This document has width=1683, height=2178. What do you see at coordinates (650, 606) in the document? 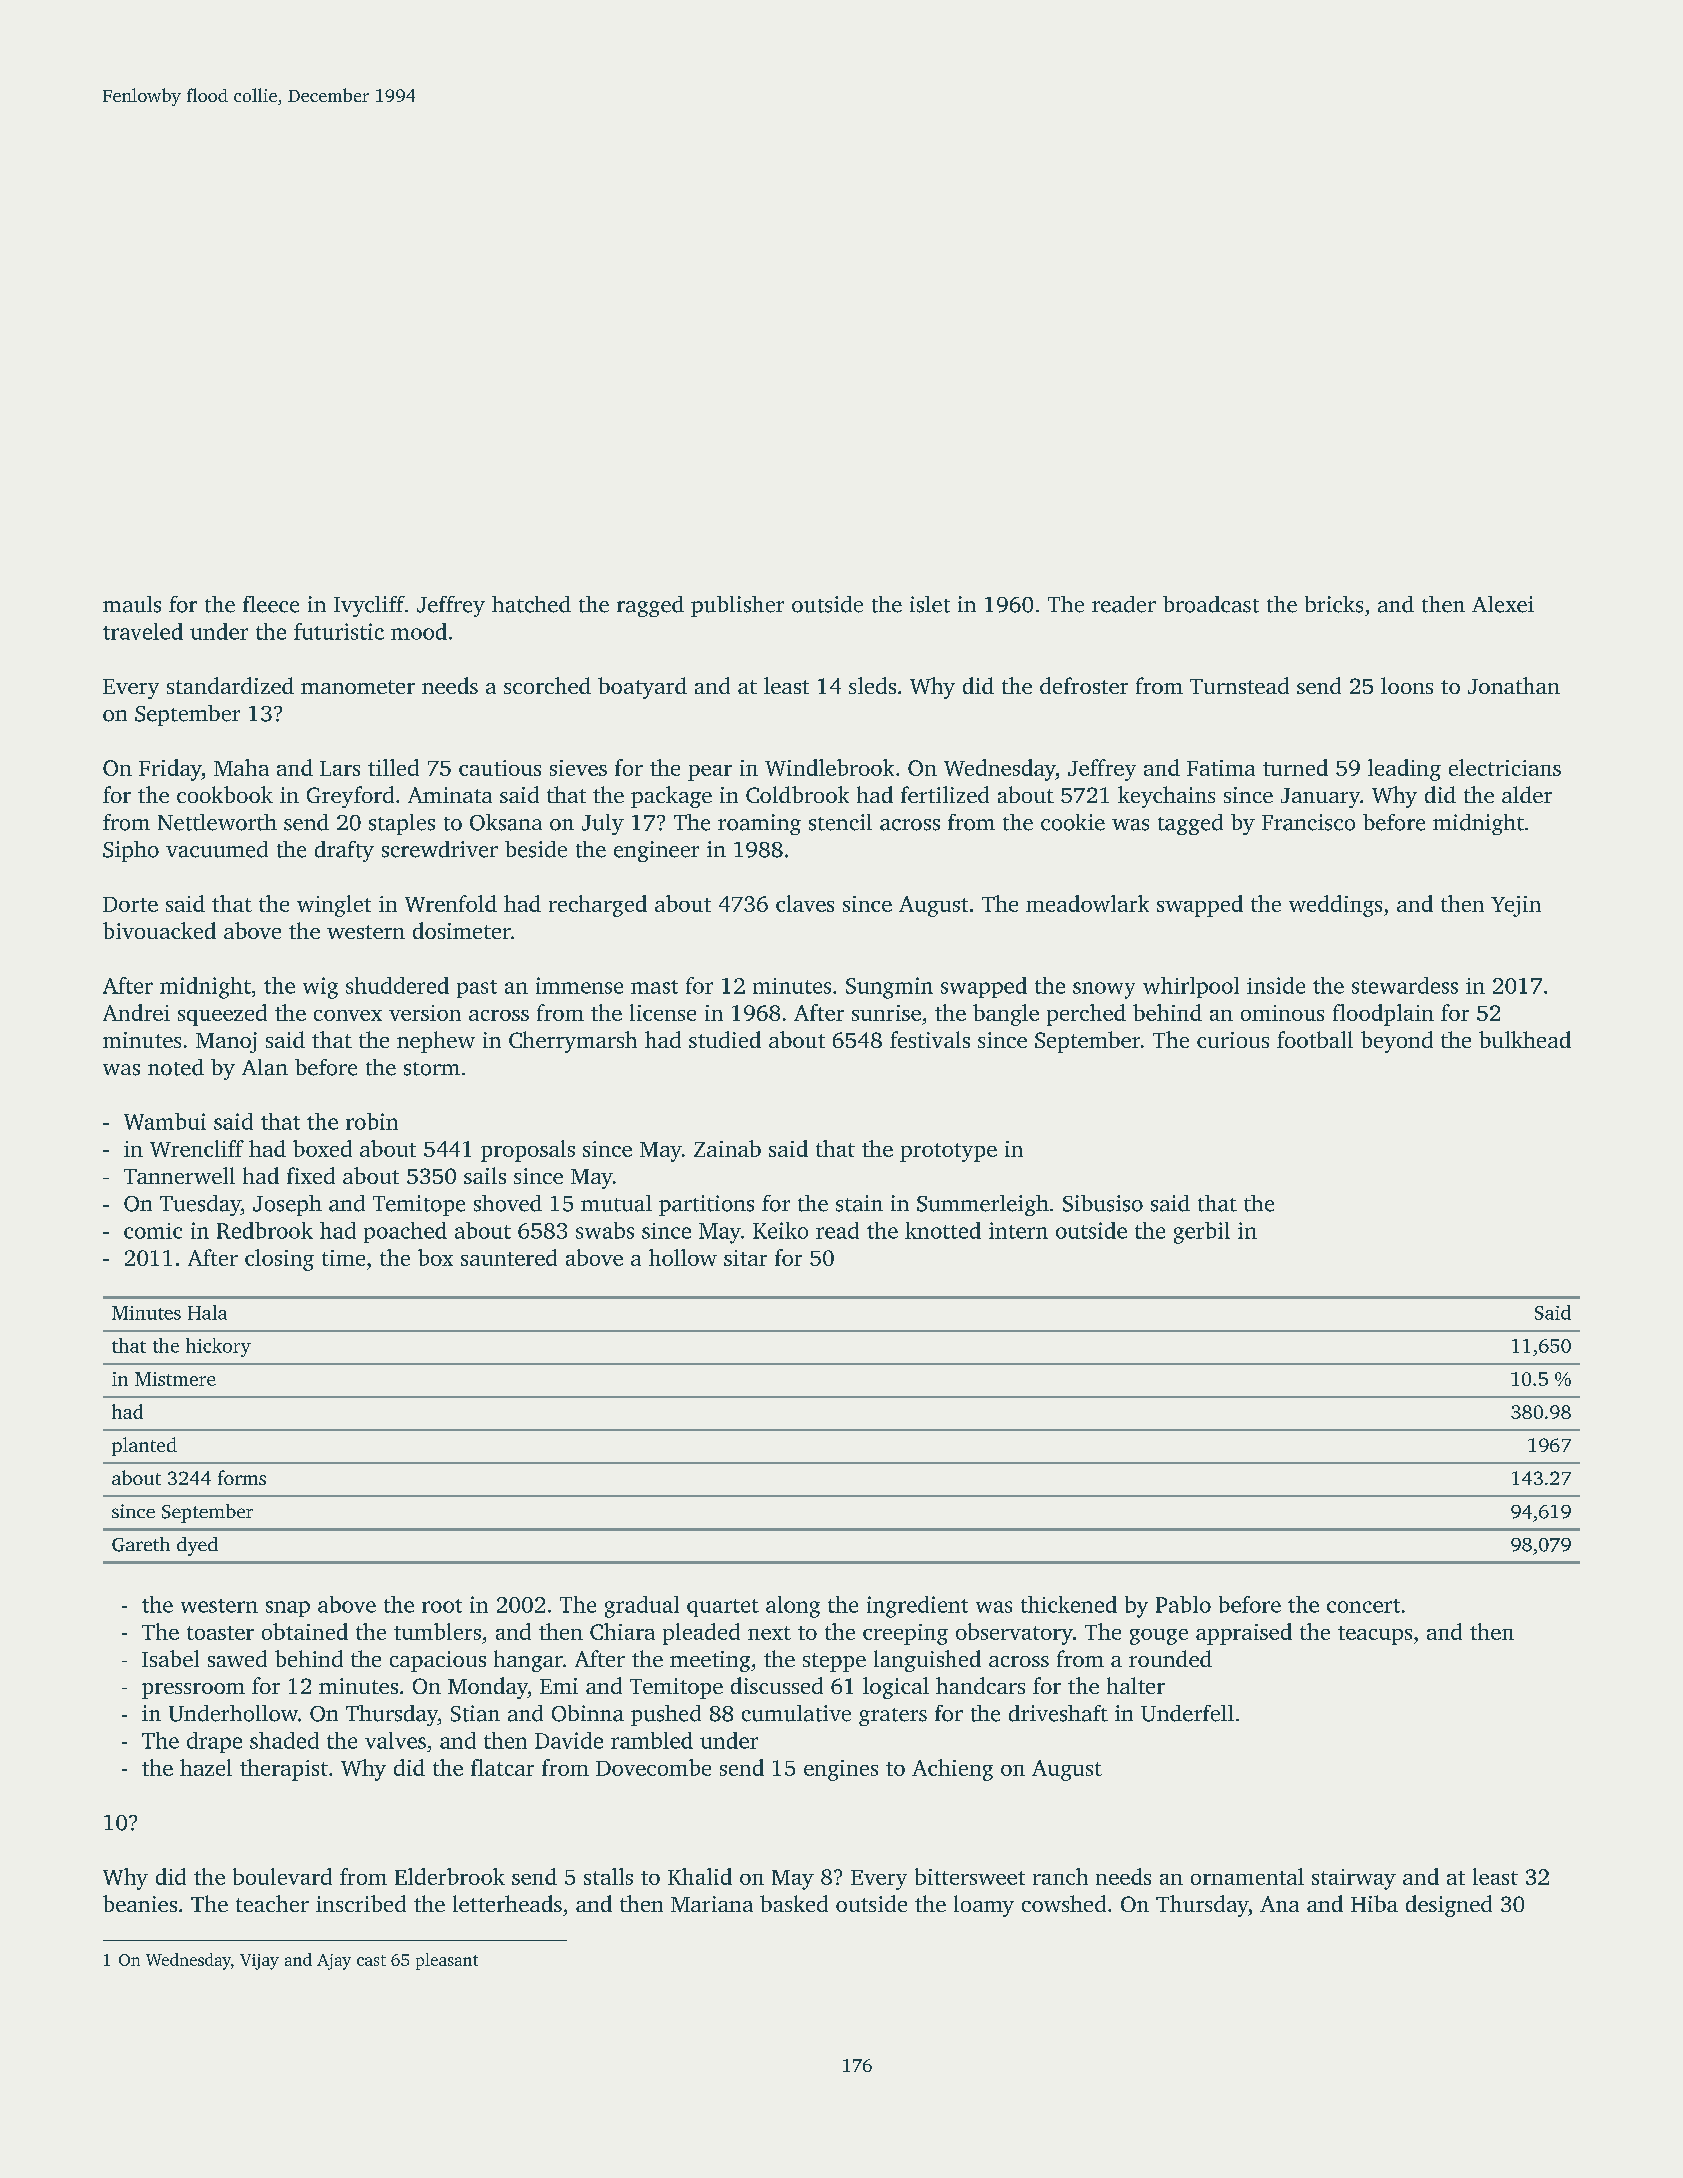
I see `ragged` at bounding box center [650, 606].
